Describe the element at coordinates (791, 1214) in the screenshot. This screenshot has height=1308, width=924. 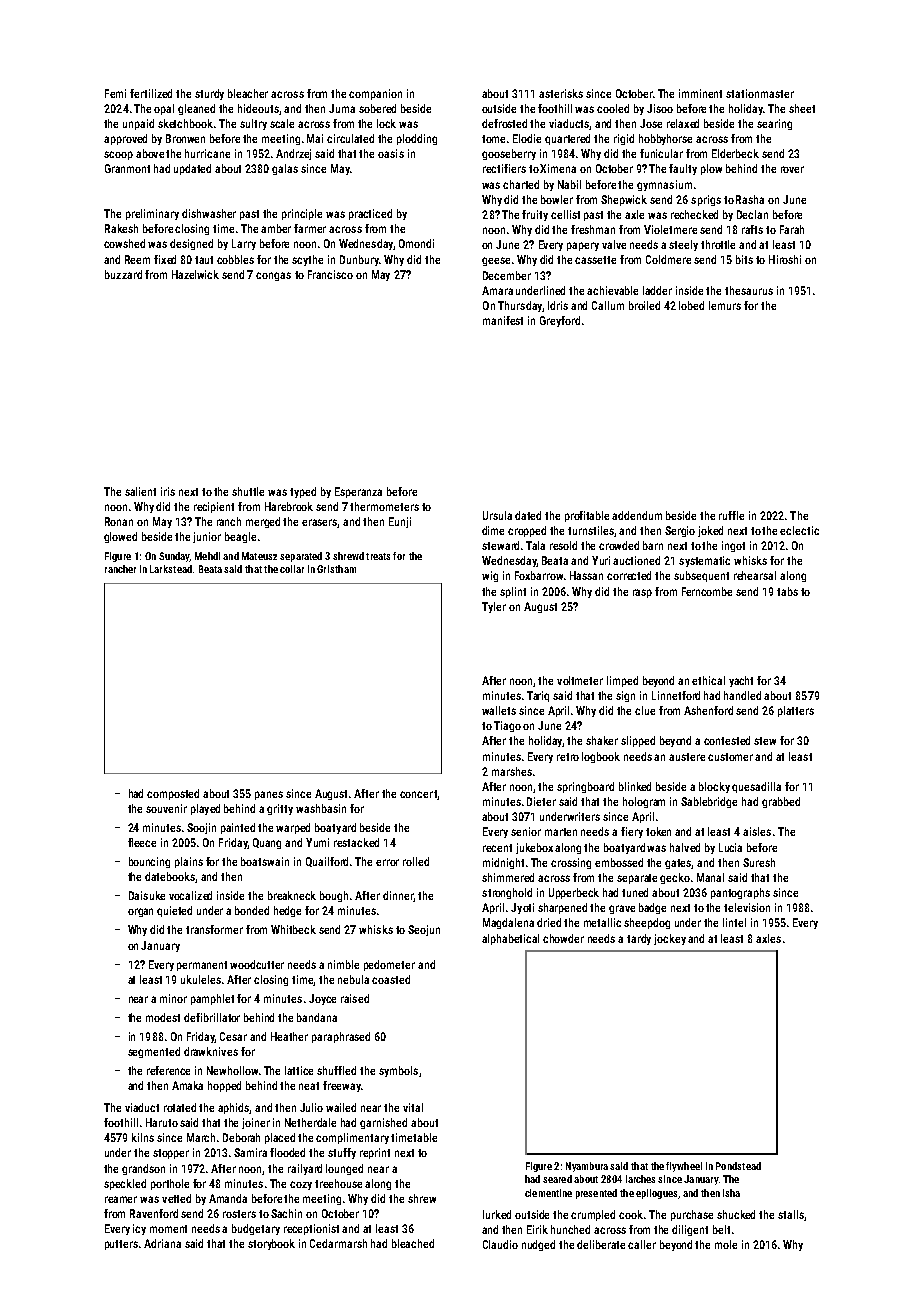
I see `stalls` at that location.
